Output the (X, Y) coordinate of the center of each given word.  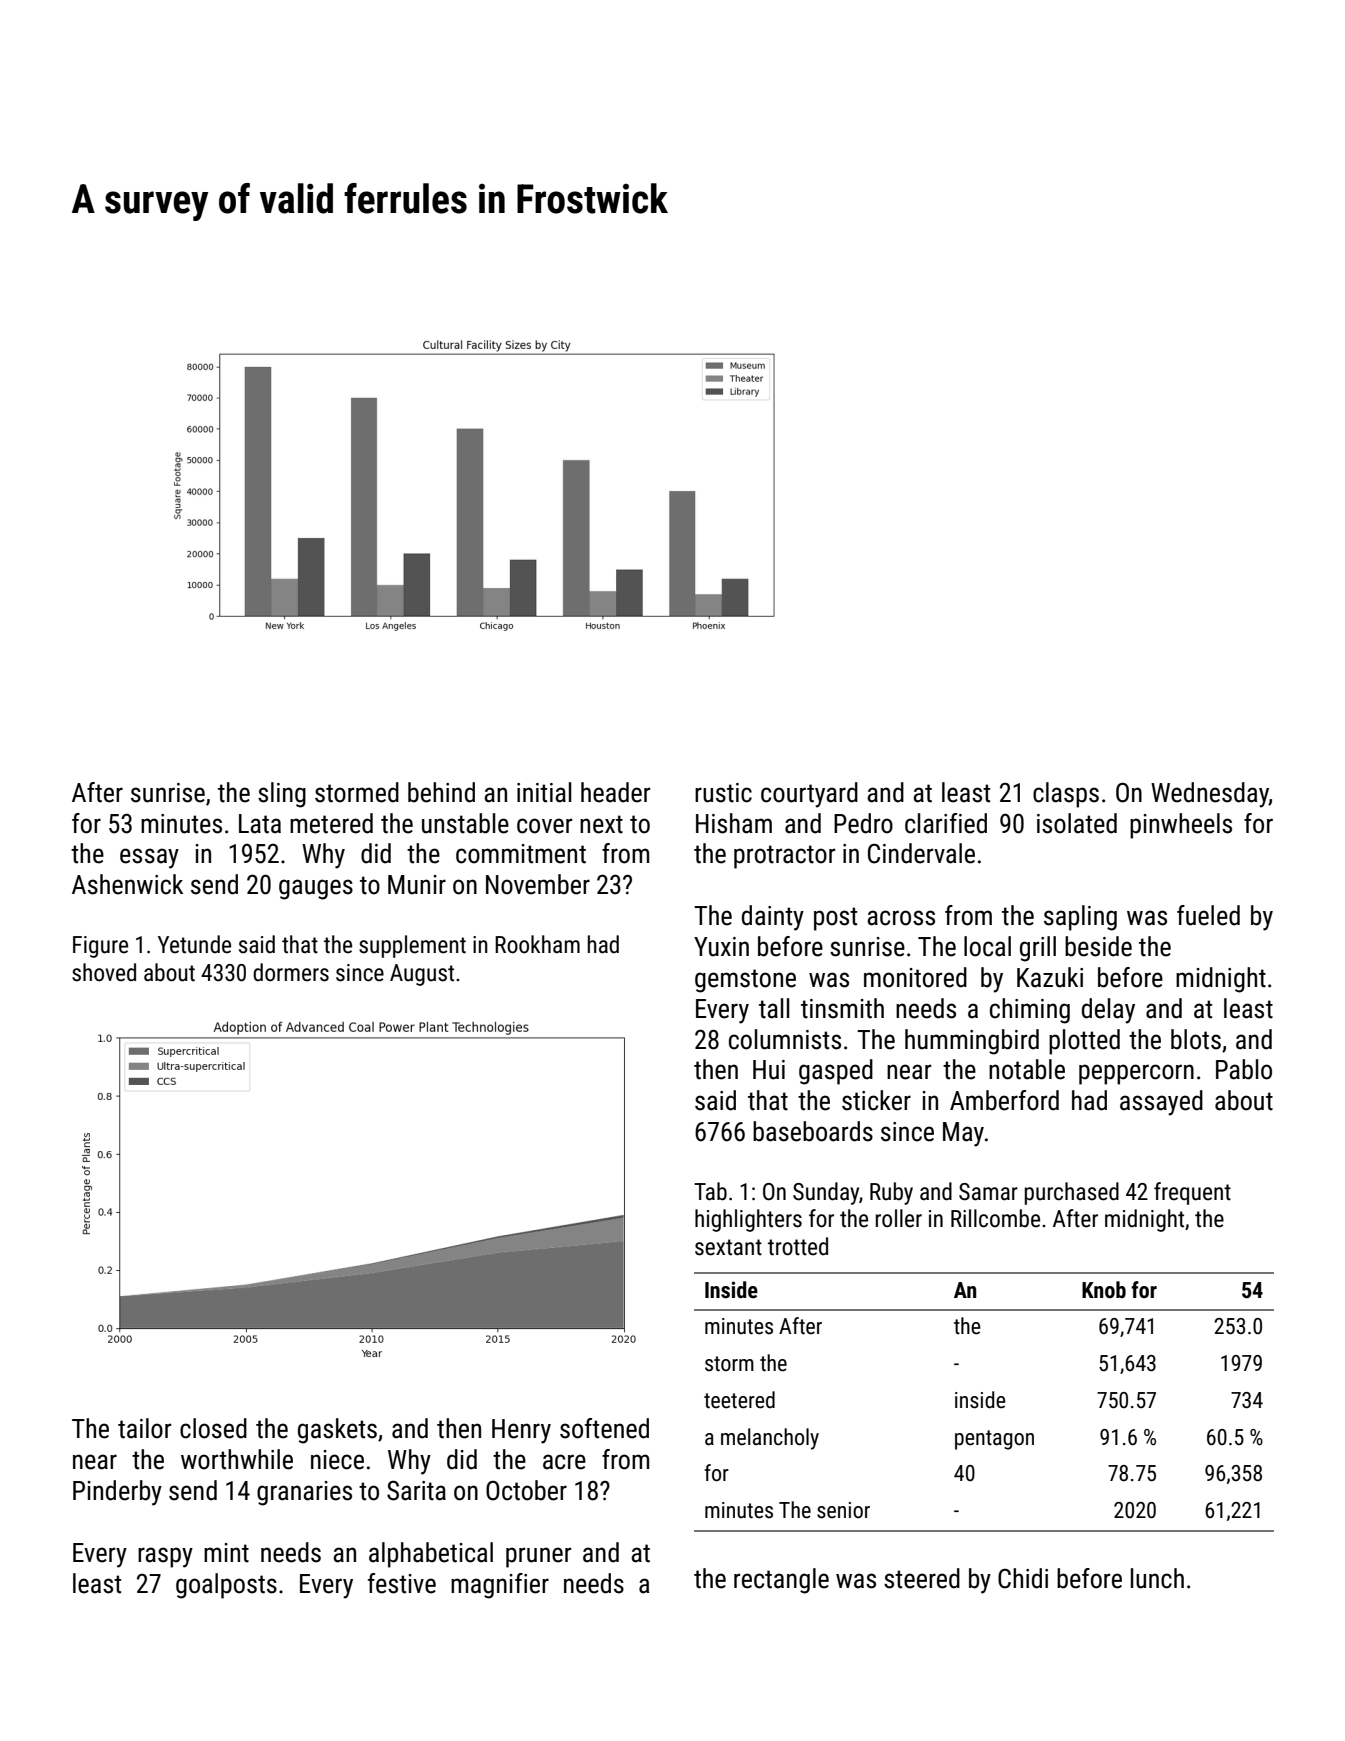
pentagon (994, 1440)
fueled (1208, 915)
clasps (1066, 795)
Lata (260, 824)
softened (604, 1428)
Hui (769, 1070)
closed (213, 1428)
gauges (316, 889)
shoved (104, 972)
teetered (739, 1400)
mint (226, 1553)
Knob (1104, 1290)
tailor (144, 1428)
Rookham (537, 944)
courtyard (809, 795)
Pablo (1244, 1069)
